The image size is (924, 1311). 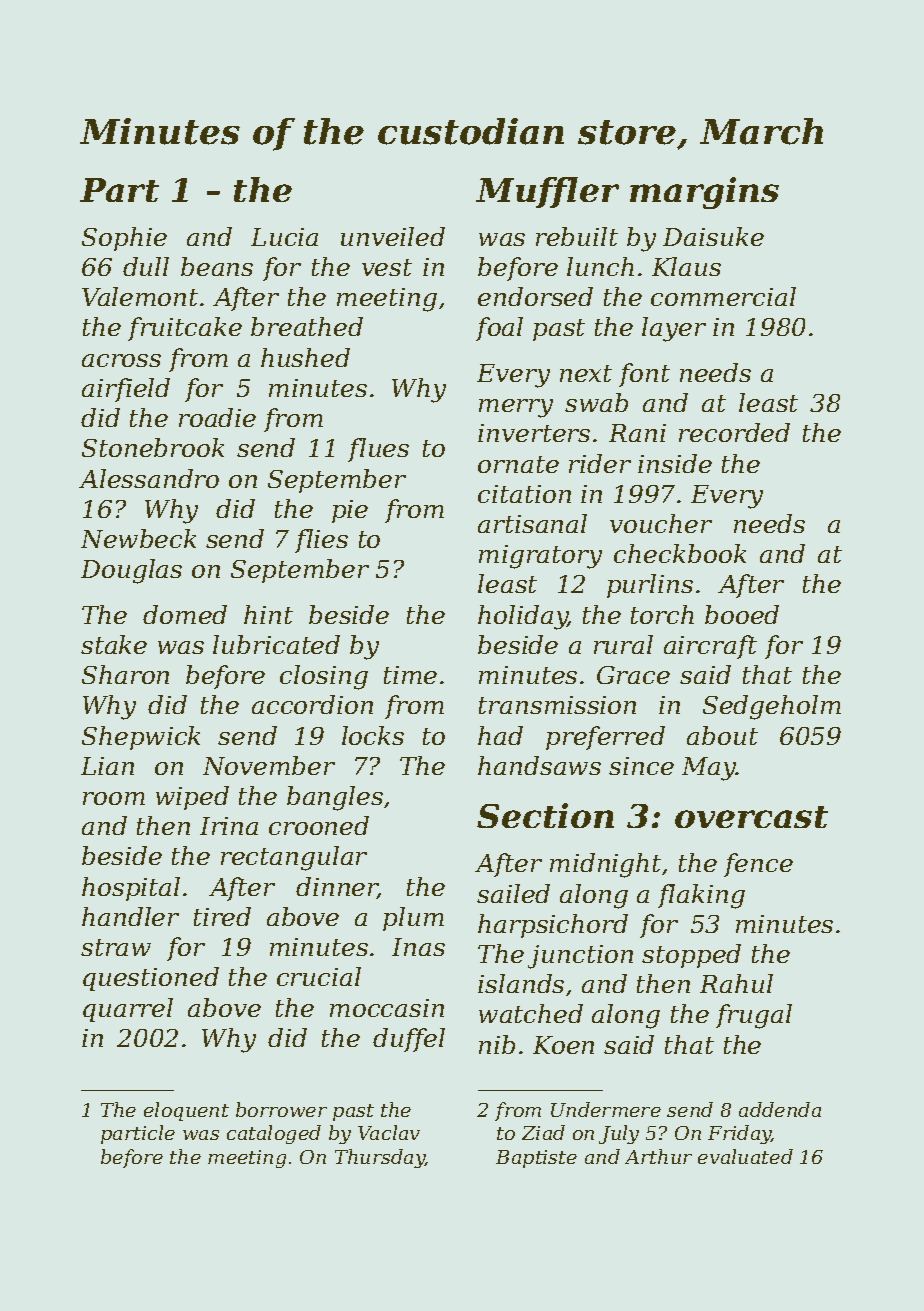 What do you see at coordinates (545, 815) in the page?
I see `Section` at bounding box center [545, 815].
